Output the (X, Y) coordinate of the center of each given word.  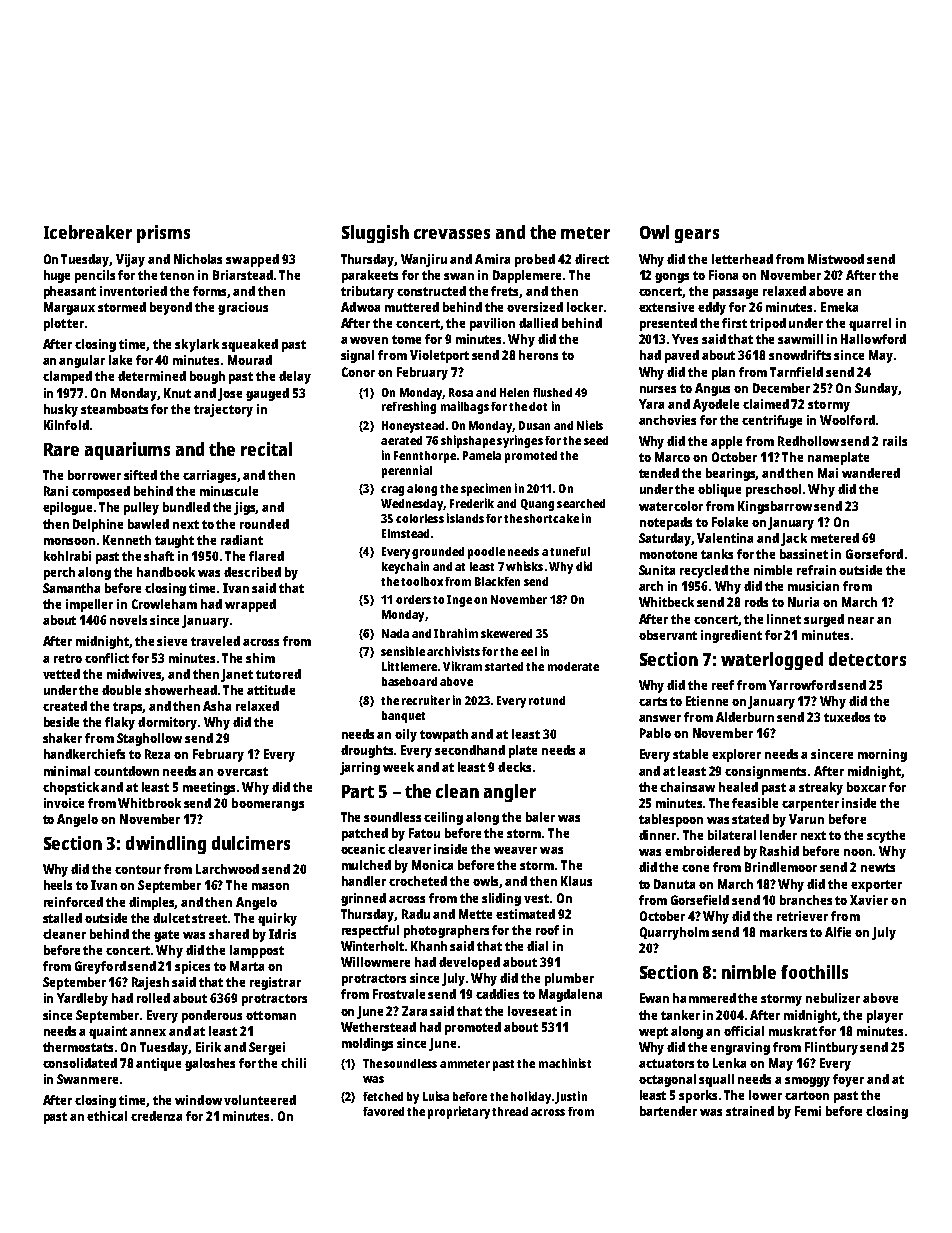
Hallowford (873, 339)
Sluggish (375, 234)
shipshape (468, 441)
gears (697, 236)
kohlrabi (67, 556)
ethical (107, 1116)
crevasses (452, 234)
